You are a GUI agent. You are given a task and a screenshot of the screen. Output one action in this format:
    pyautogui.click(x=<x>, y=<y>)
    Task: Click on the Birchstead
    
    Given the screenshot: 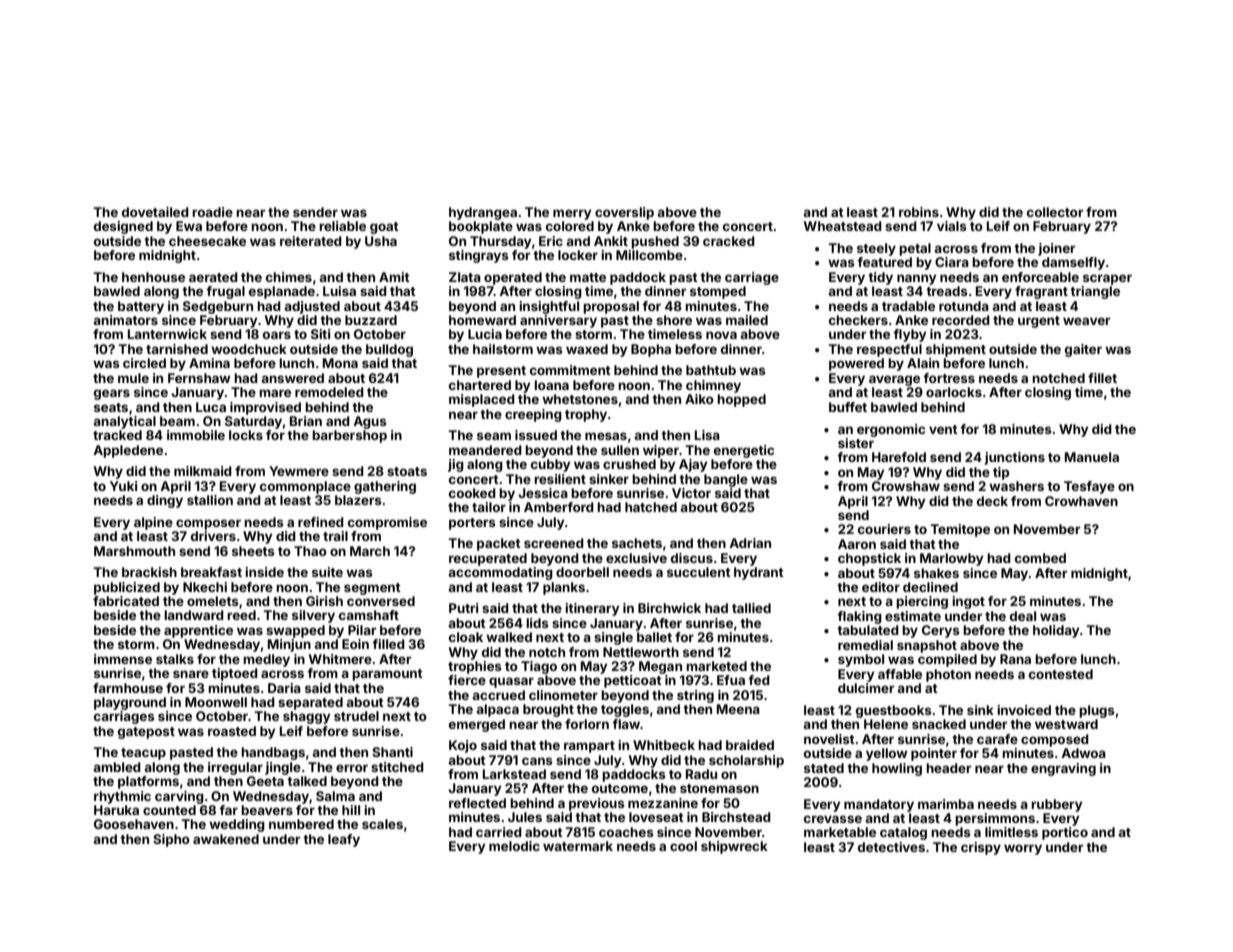 What is the action you would take?
    pyautogui.click(x=736, y=817)
